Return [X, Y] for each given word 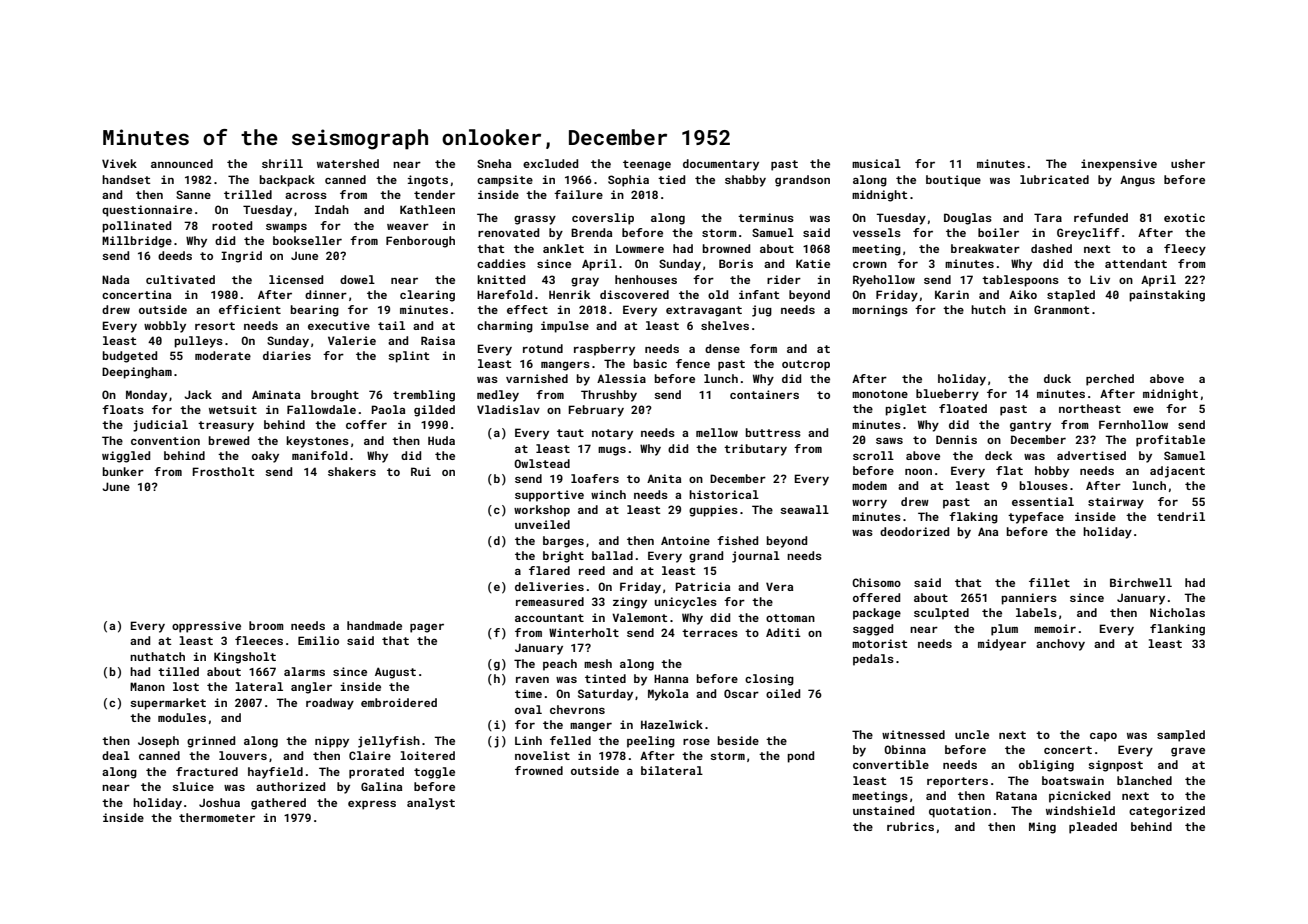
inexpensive [1119, 165]
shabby [745, 181]
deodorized [914, 531]
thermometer [217, 817]
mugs [612, 451]
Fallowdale [321, 409]
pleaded [1093, 828]
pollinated [136, 227]
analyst [431, 804]
